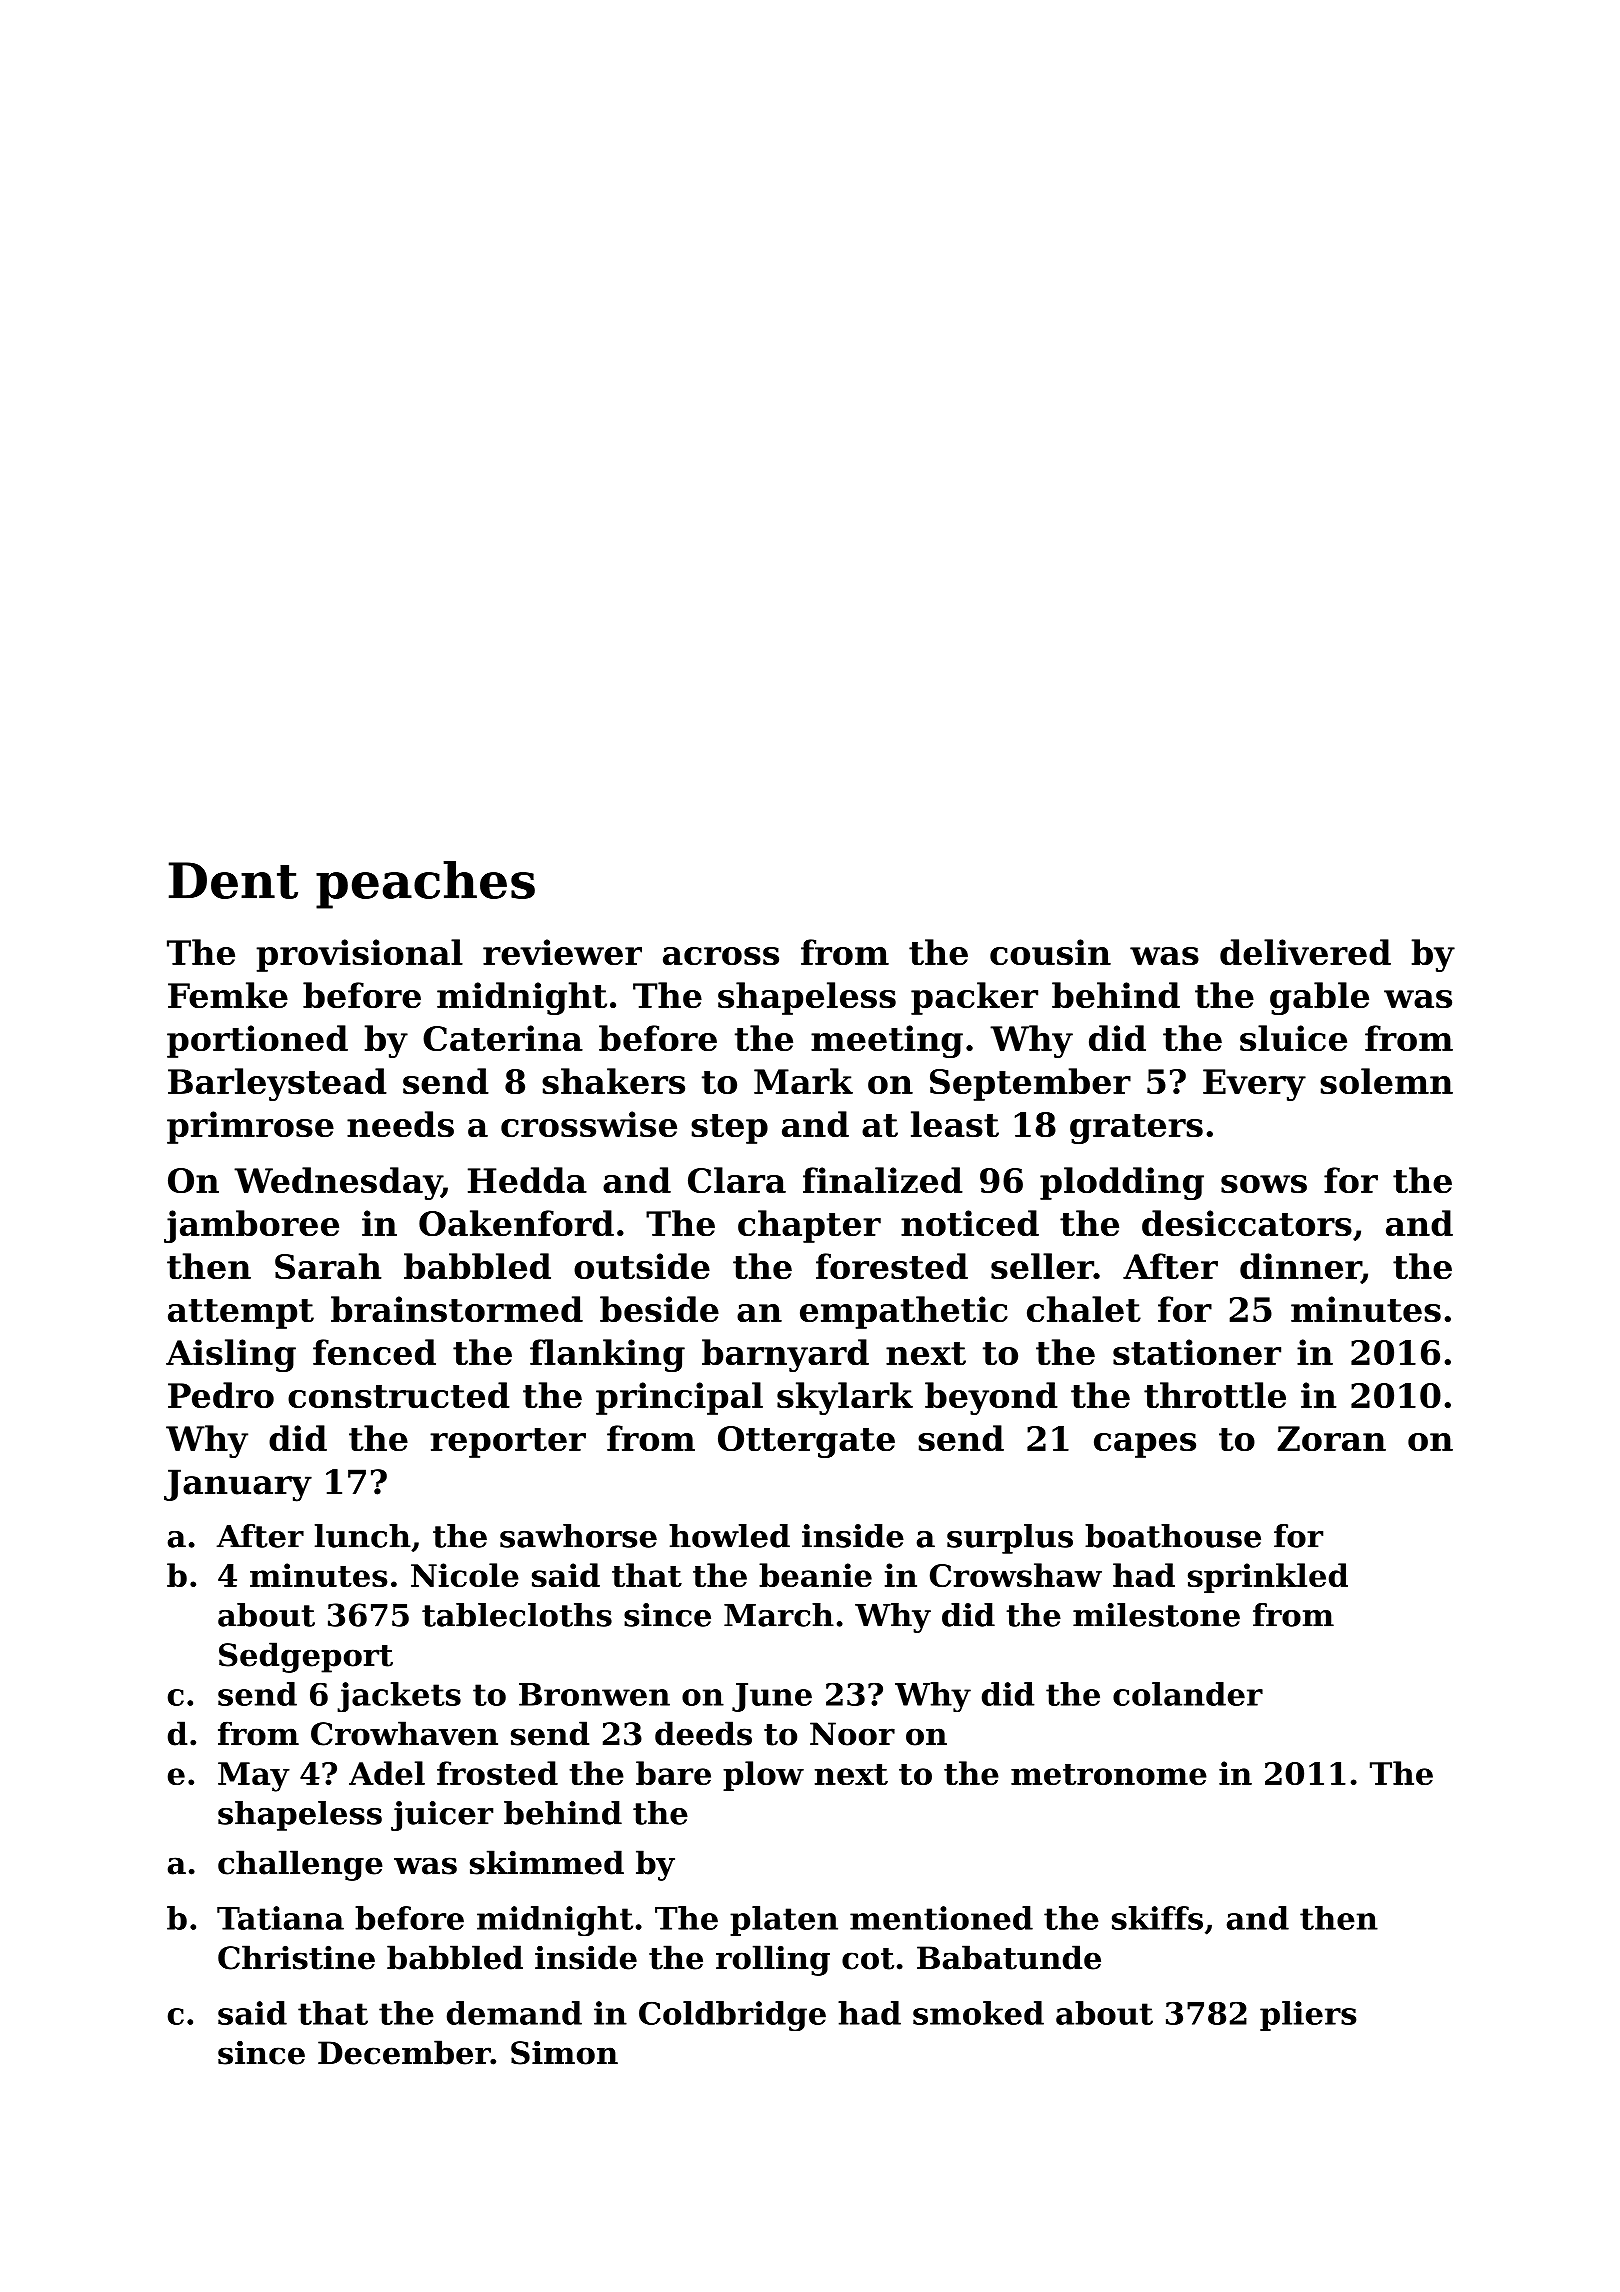  Describe the element at coordinates (564, 2053) in the screenshot. I see `Simon` at that location.
